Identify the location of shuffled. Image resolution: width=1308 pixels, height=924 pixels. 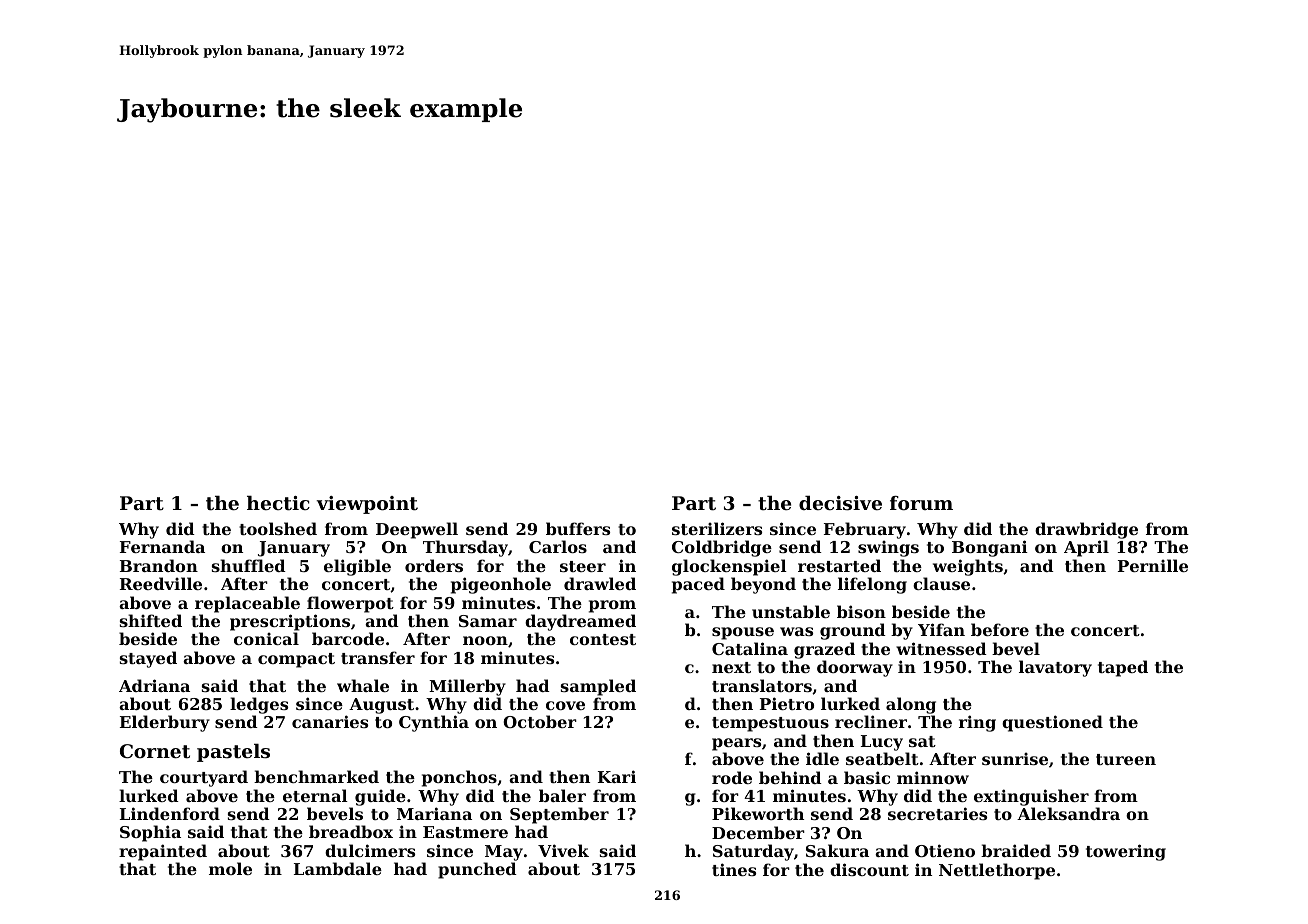
(249, 565).
